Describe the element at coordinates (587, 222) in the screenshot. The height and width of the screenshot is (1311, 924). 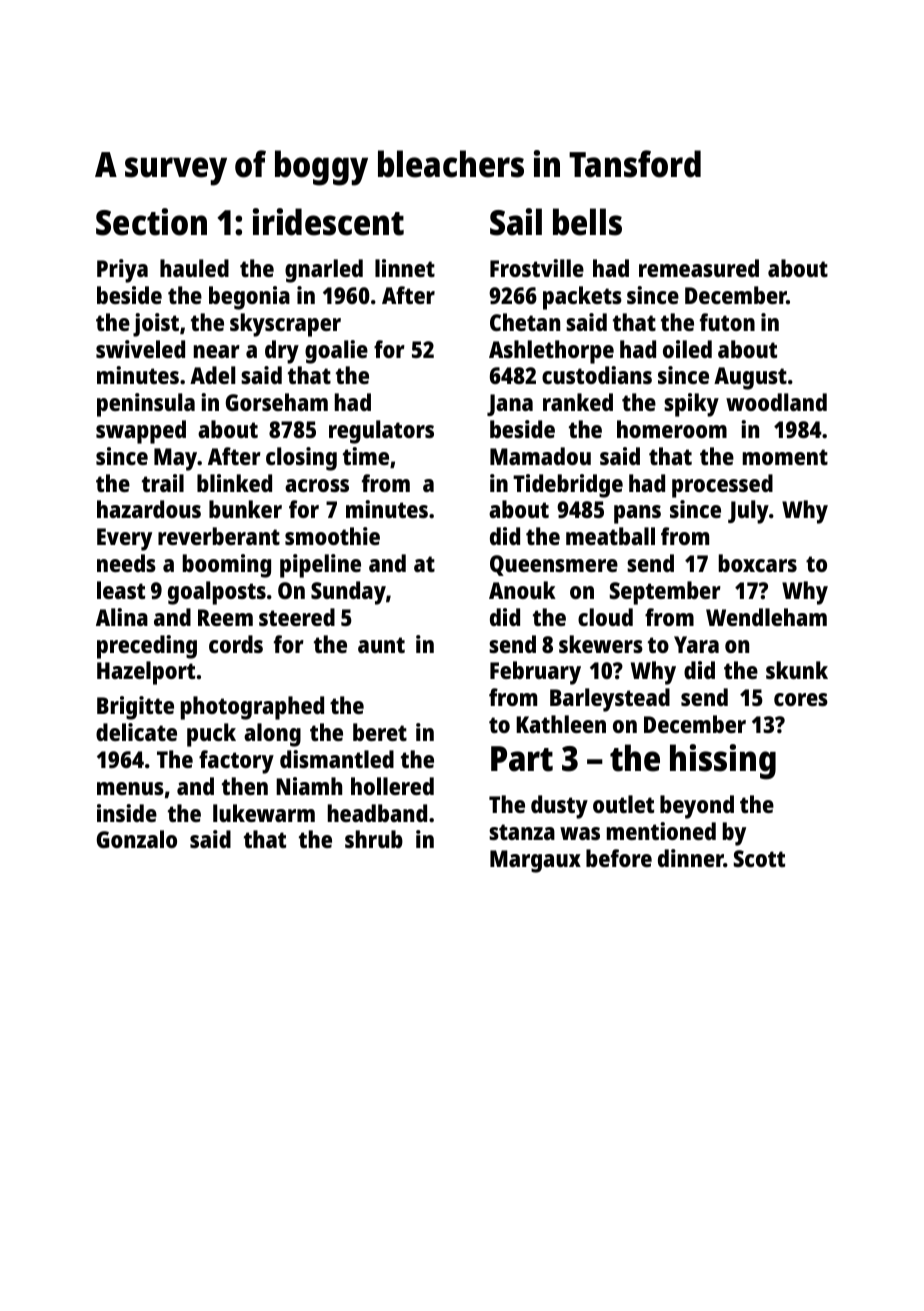
I see `bells` at that location.
